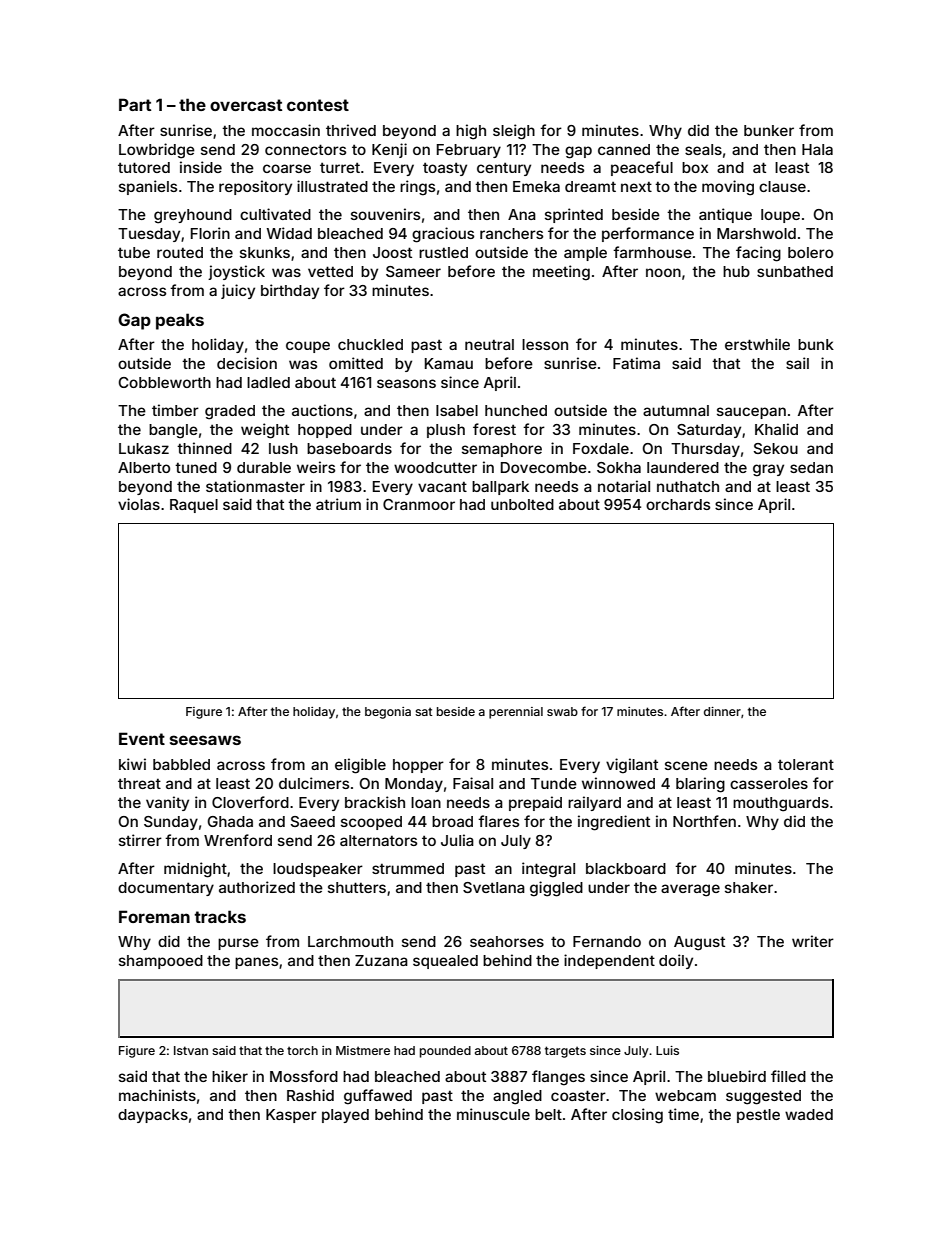 The width and height of the screenshot is (952, 1233). I want to click on violas, so click(139, 504).
